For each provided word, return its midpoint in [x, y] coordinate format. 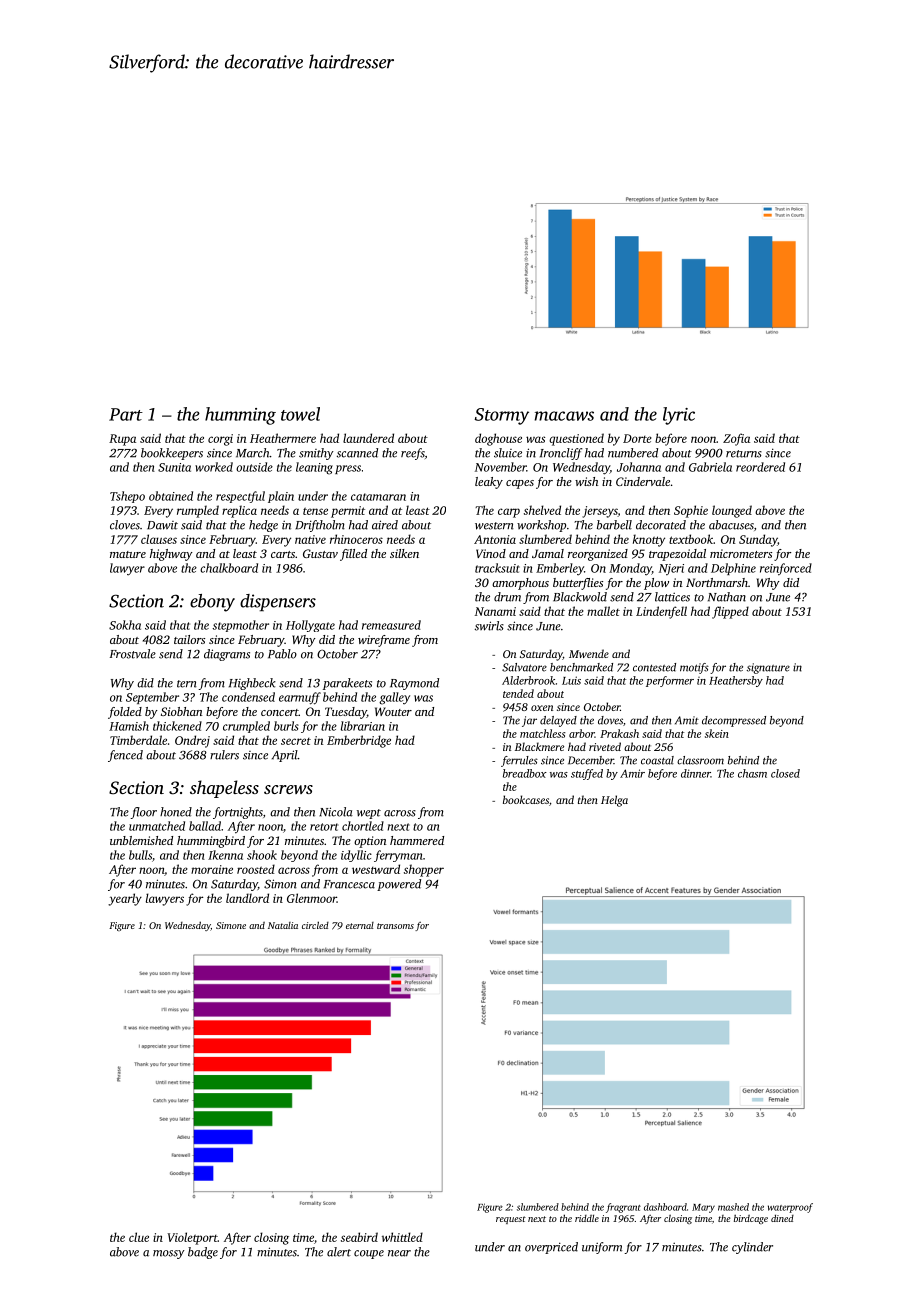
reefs [413, 454]
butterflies [578, 584]
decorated [661, 525]
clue [139, 1237]
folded [125, 713]
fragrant [623, 1208]
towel [300, 414]
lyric [679, 416]
